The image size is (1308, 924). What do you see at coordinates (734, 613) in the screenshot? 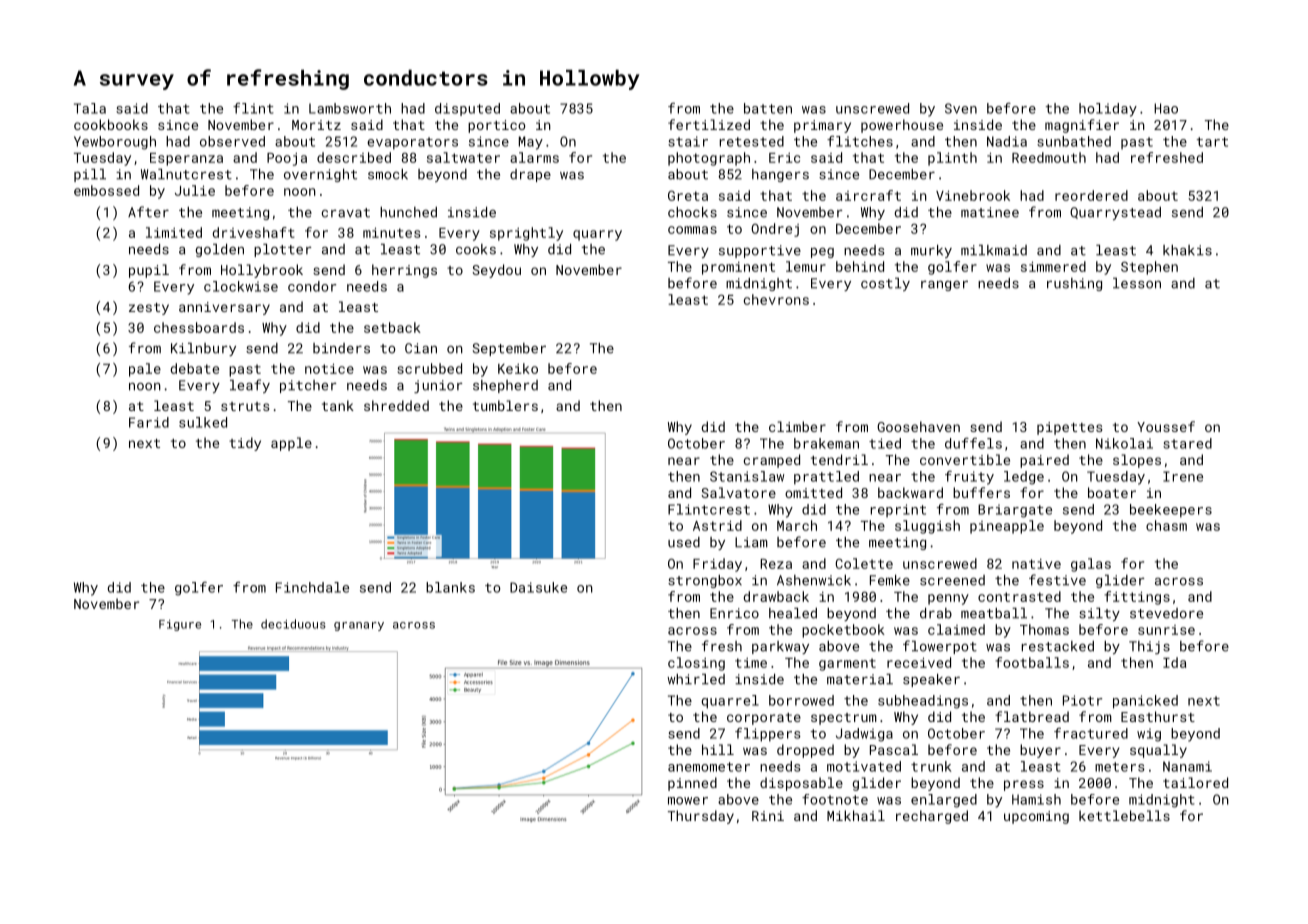
I see `Enrico` at bounding box center [734, 613].
